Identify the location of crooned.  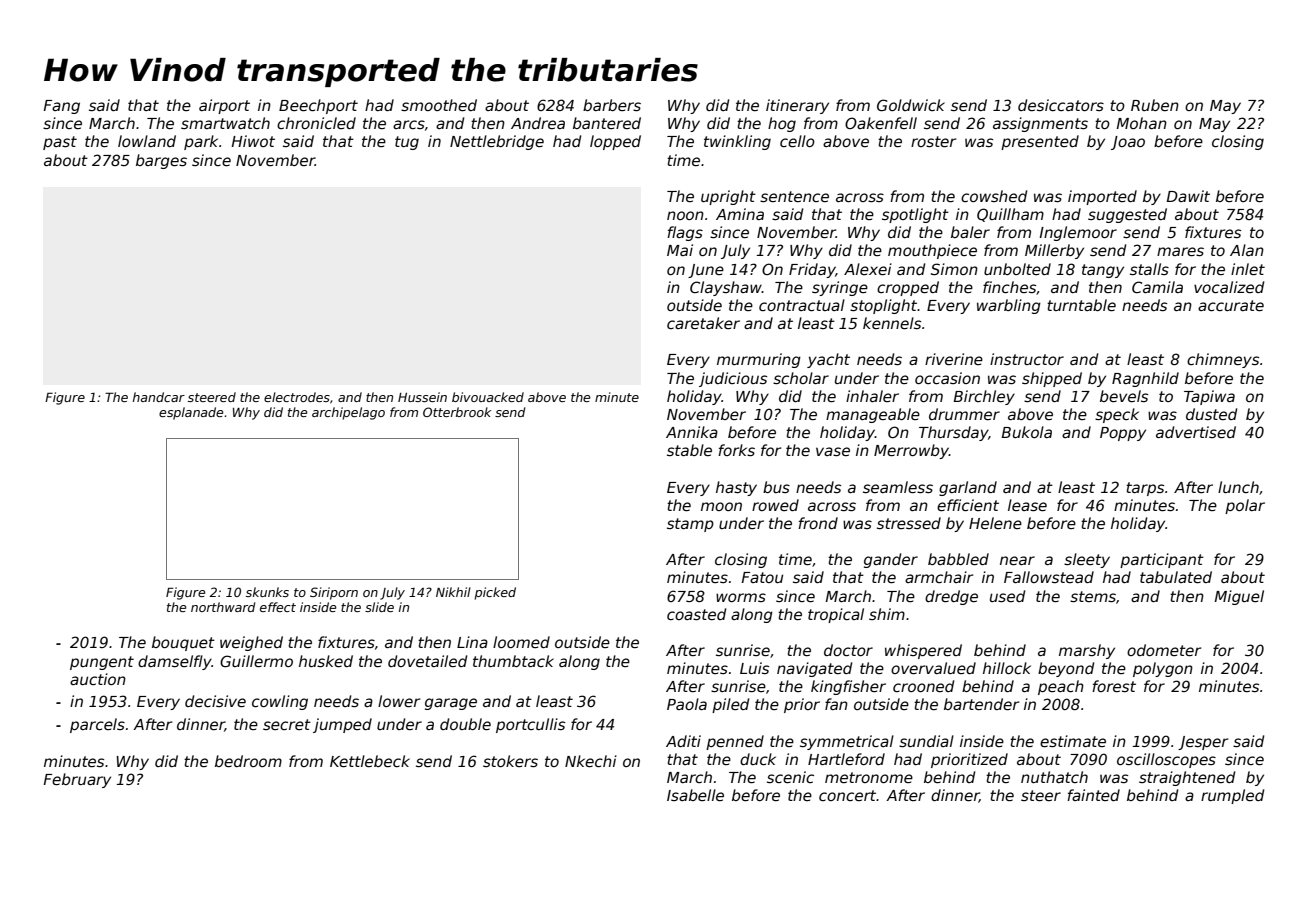
(923, 686).
